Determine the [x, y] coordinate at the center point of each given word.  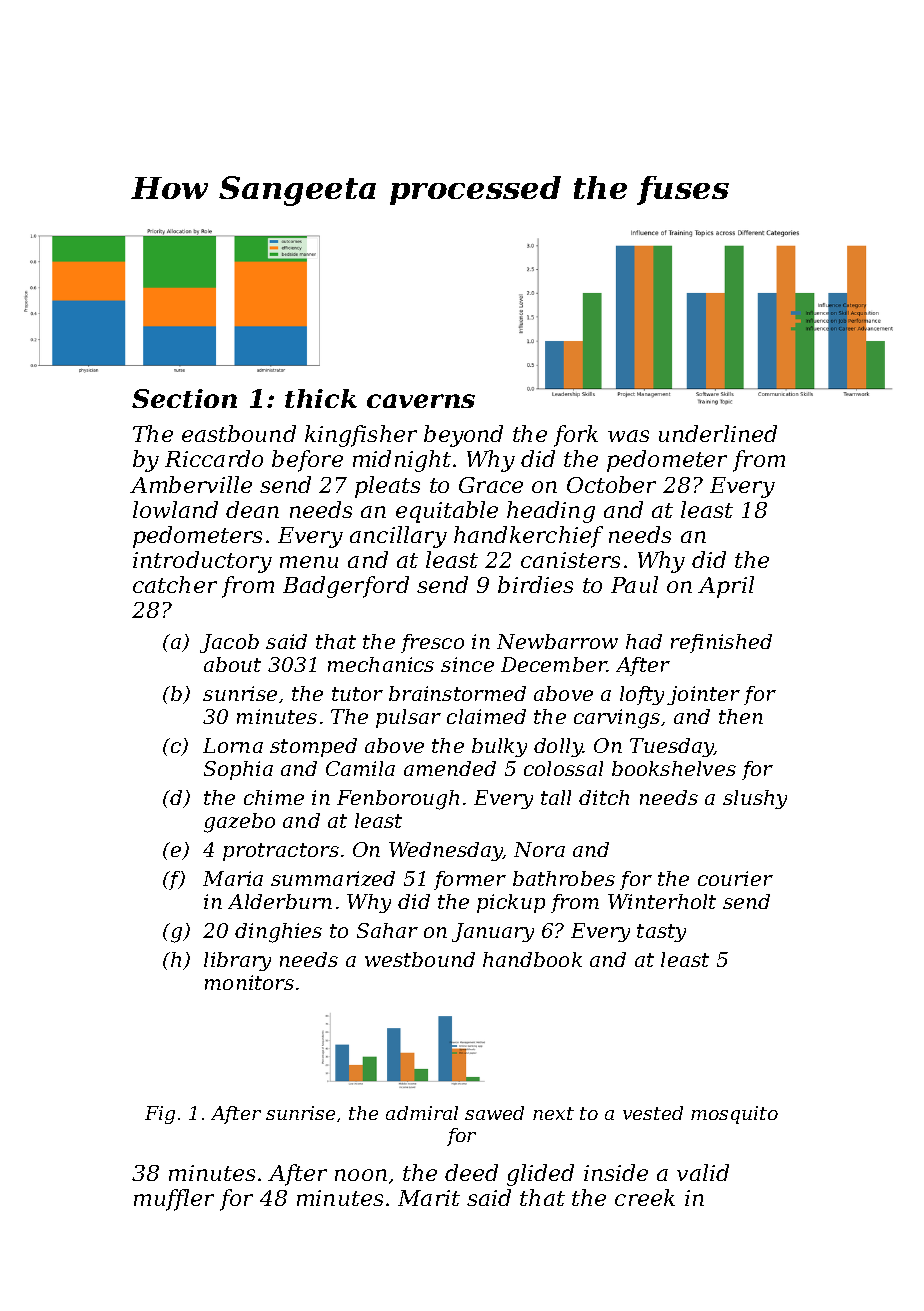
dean [252, 509]
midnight [402, 461]
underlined [718, 433]
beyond [463, 436]
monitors [249, 982]
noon [361, 1175]
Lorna [233, 745]
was [628, 436]
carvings [617, 719]
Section [184, 398]
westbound [420, 959]
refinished [721, 643]
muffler [174, 1200]
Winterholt [662, 901]
